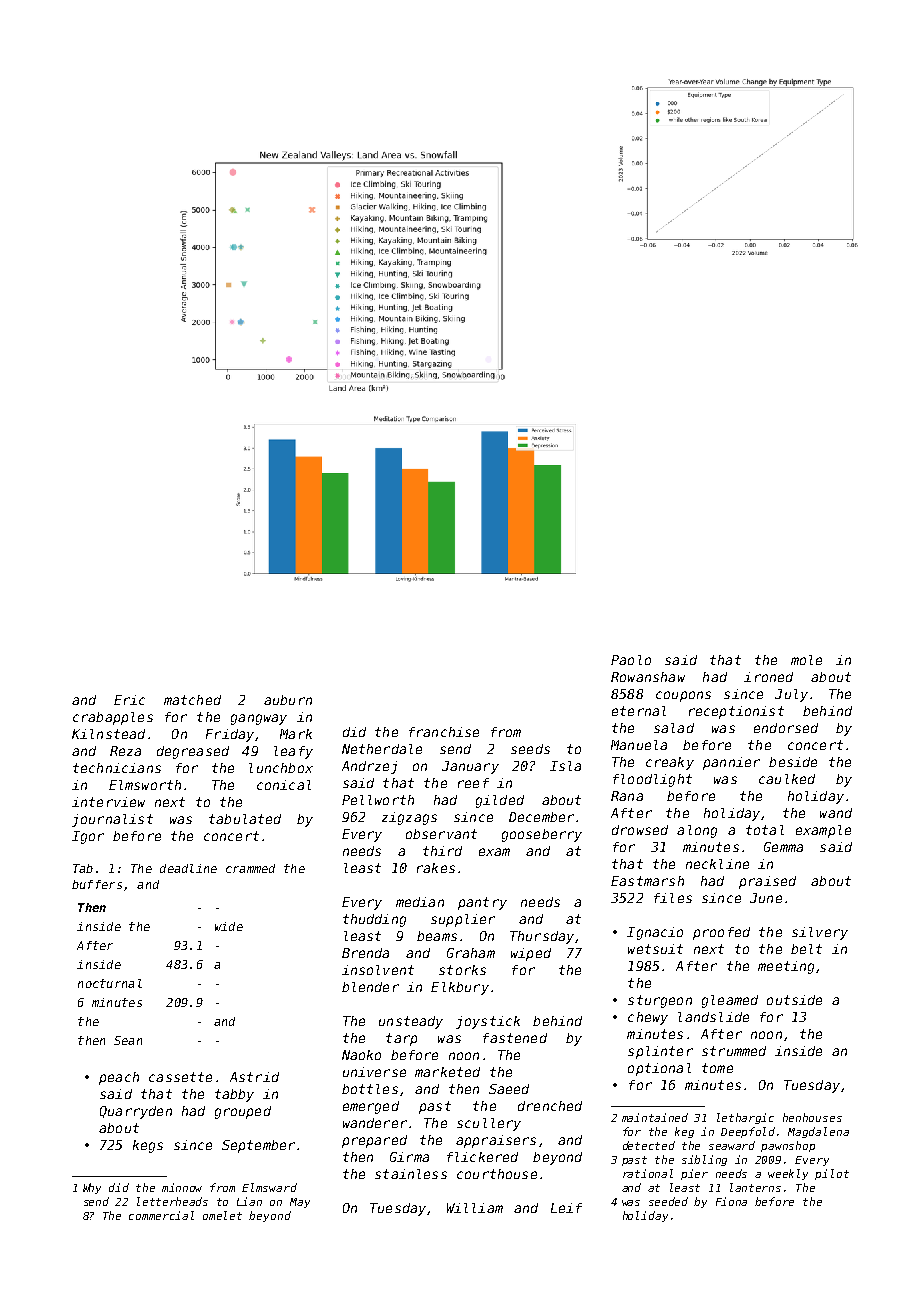 The width and height of the image is (924, 1308). I want to click on nocturnal, so click(110, 983).
